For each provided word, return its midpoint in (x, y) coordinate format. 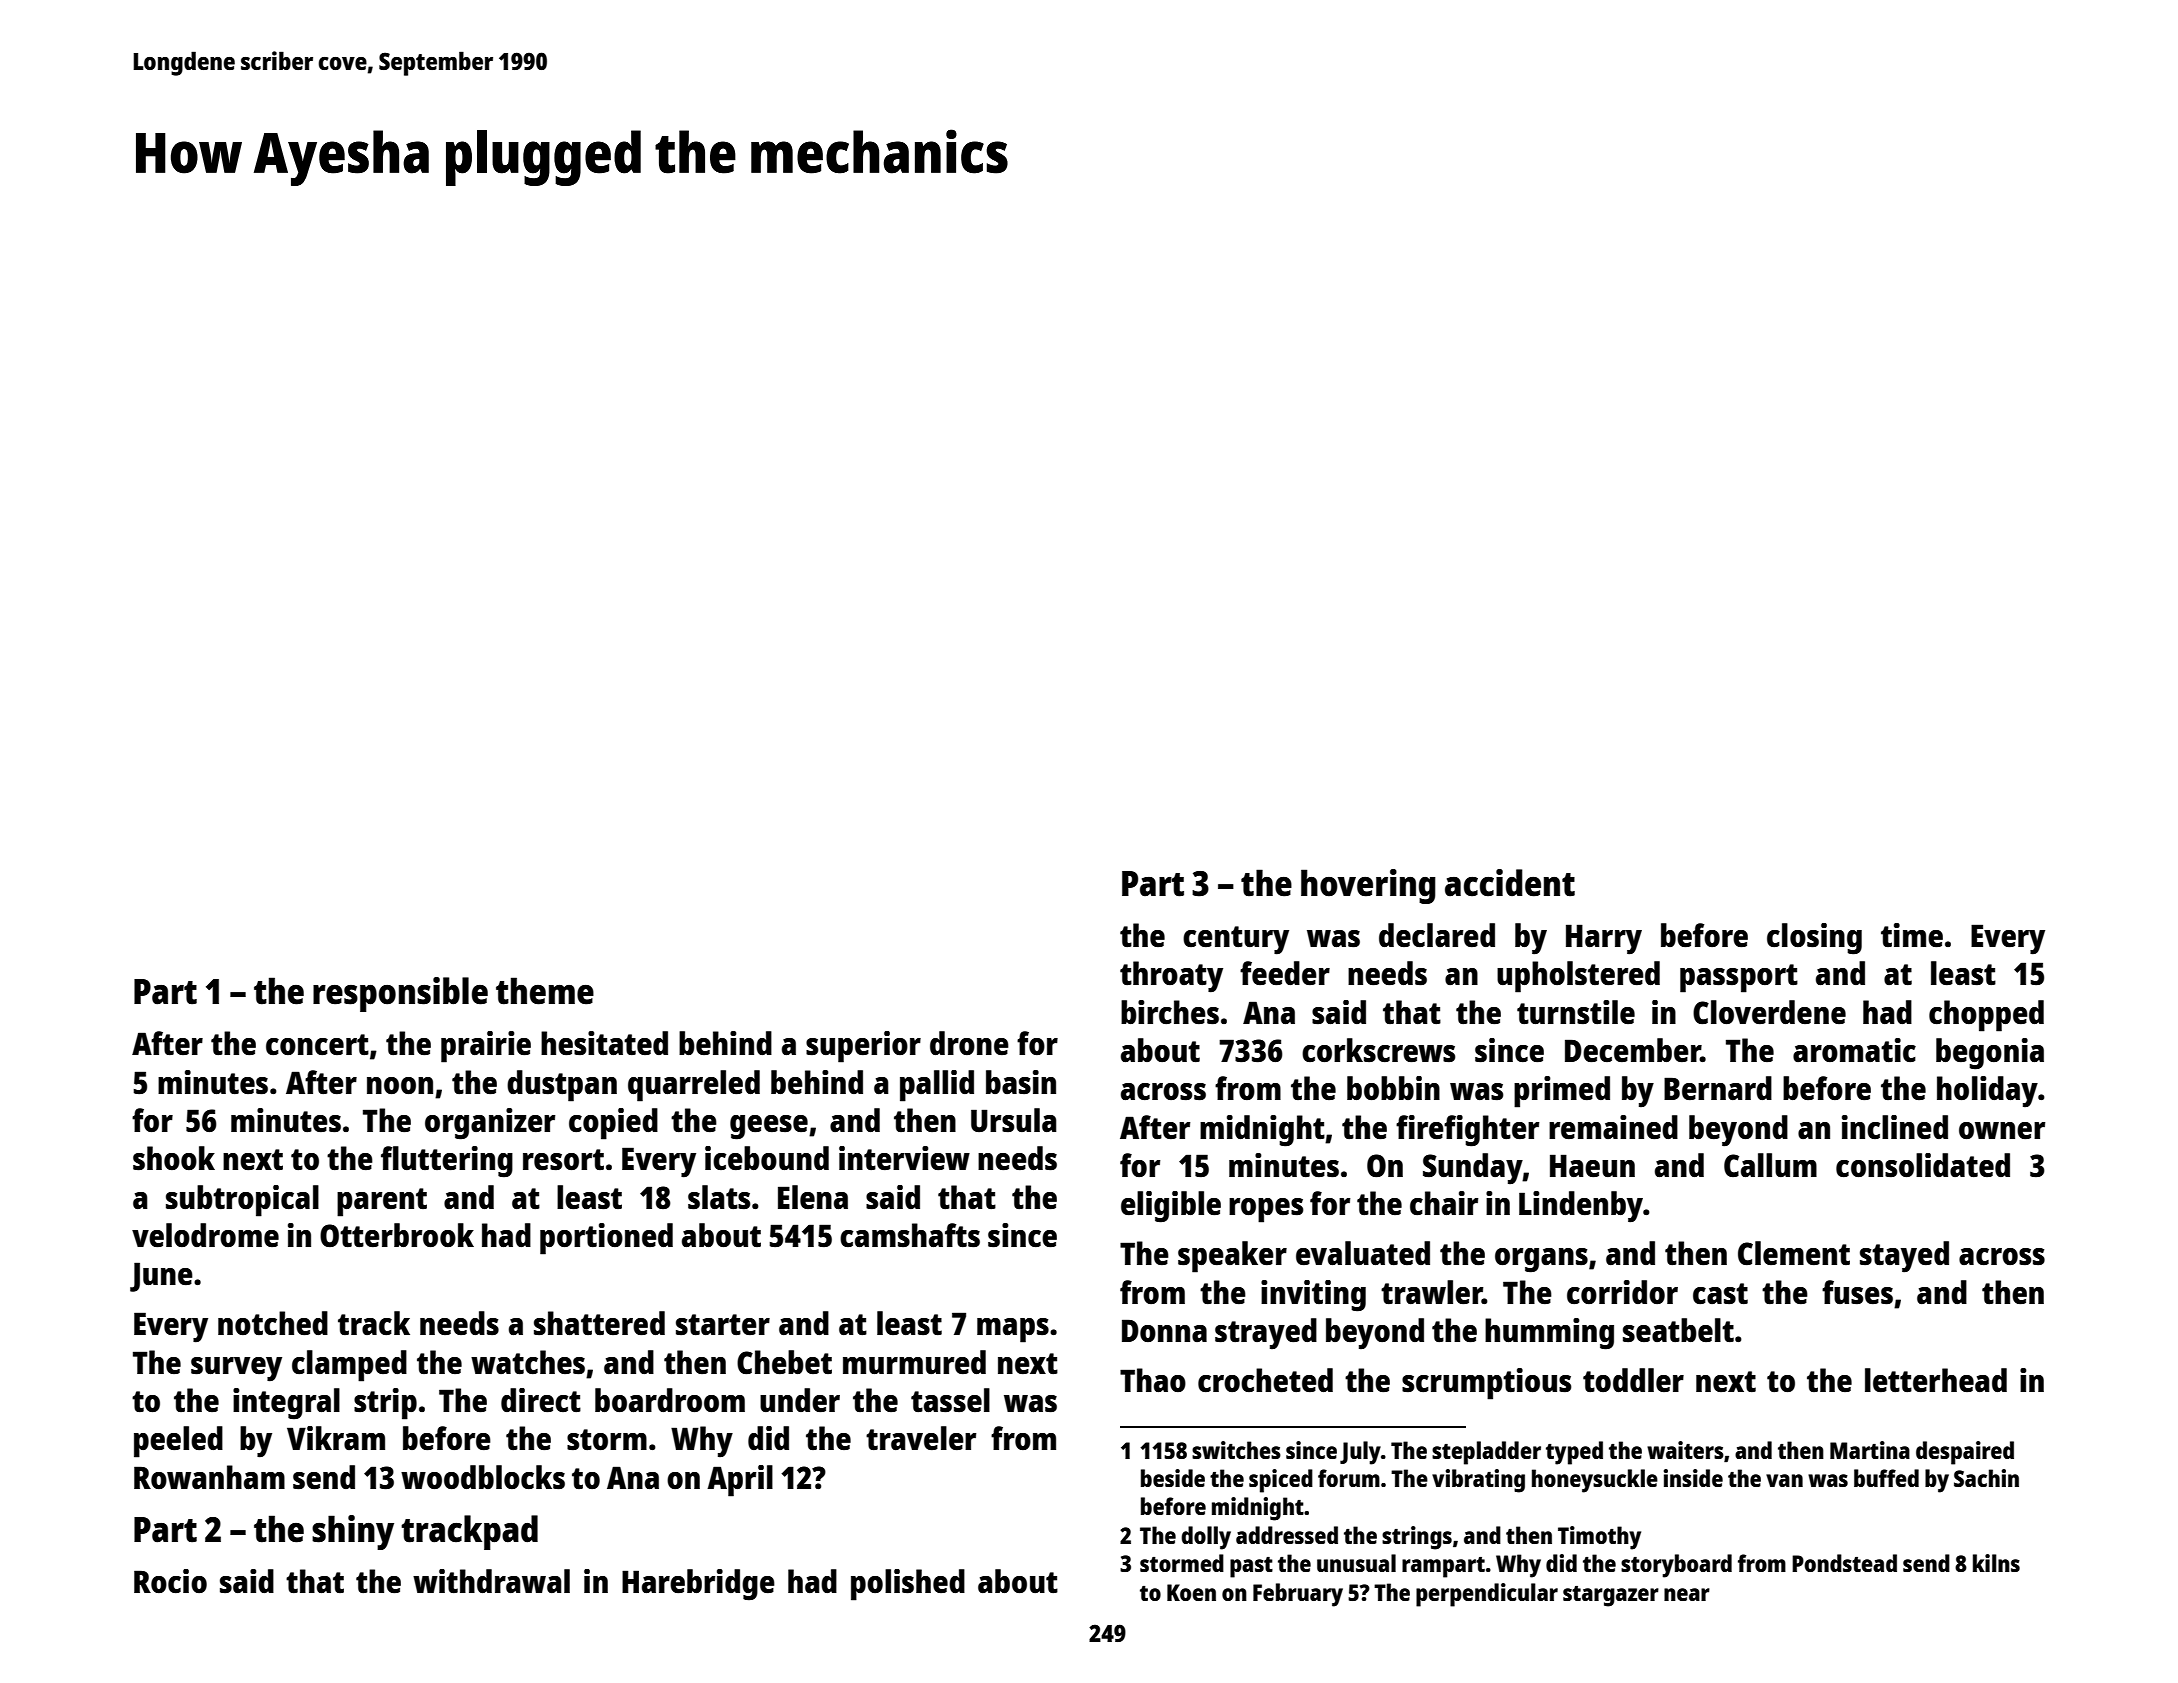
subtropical (242, 1201)
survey (236, 1369)
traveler (921, 1438)
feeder (1285, 973)
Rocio (170, 1581)
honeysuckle (1595, 1481)
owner (2002, 1130)
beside (1173, 1478)
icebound (767, 1158)
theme (545, 991)
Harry (1604, 939)
